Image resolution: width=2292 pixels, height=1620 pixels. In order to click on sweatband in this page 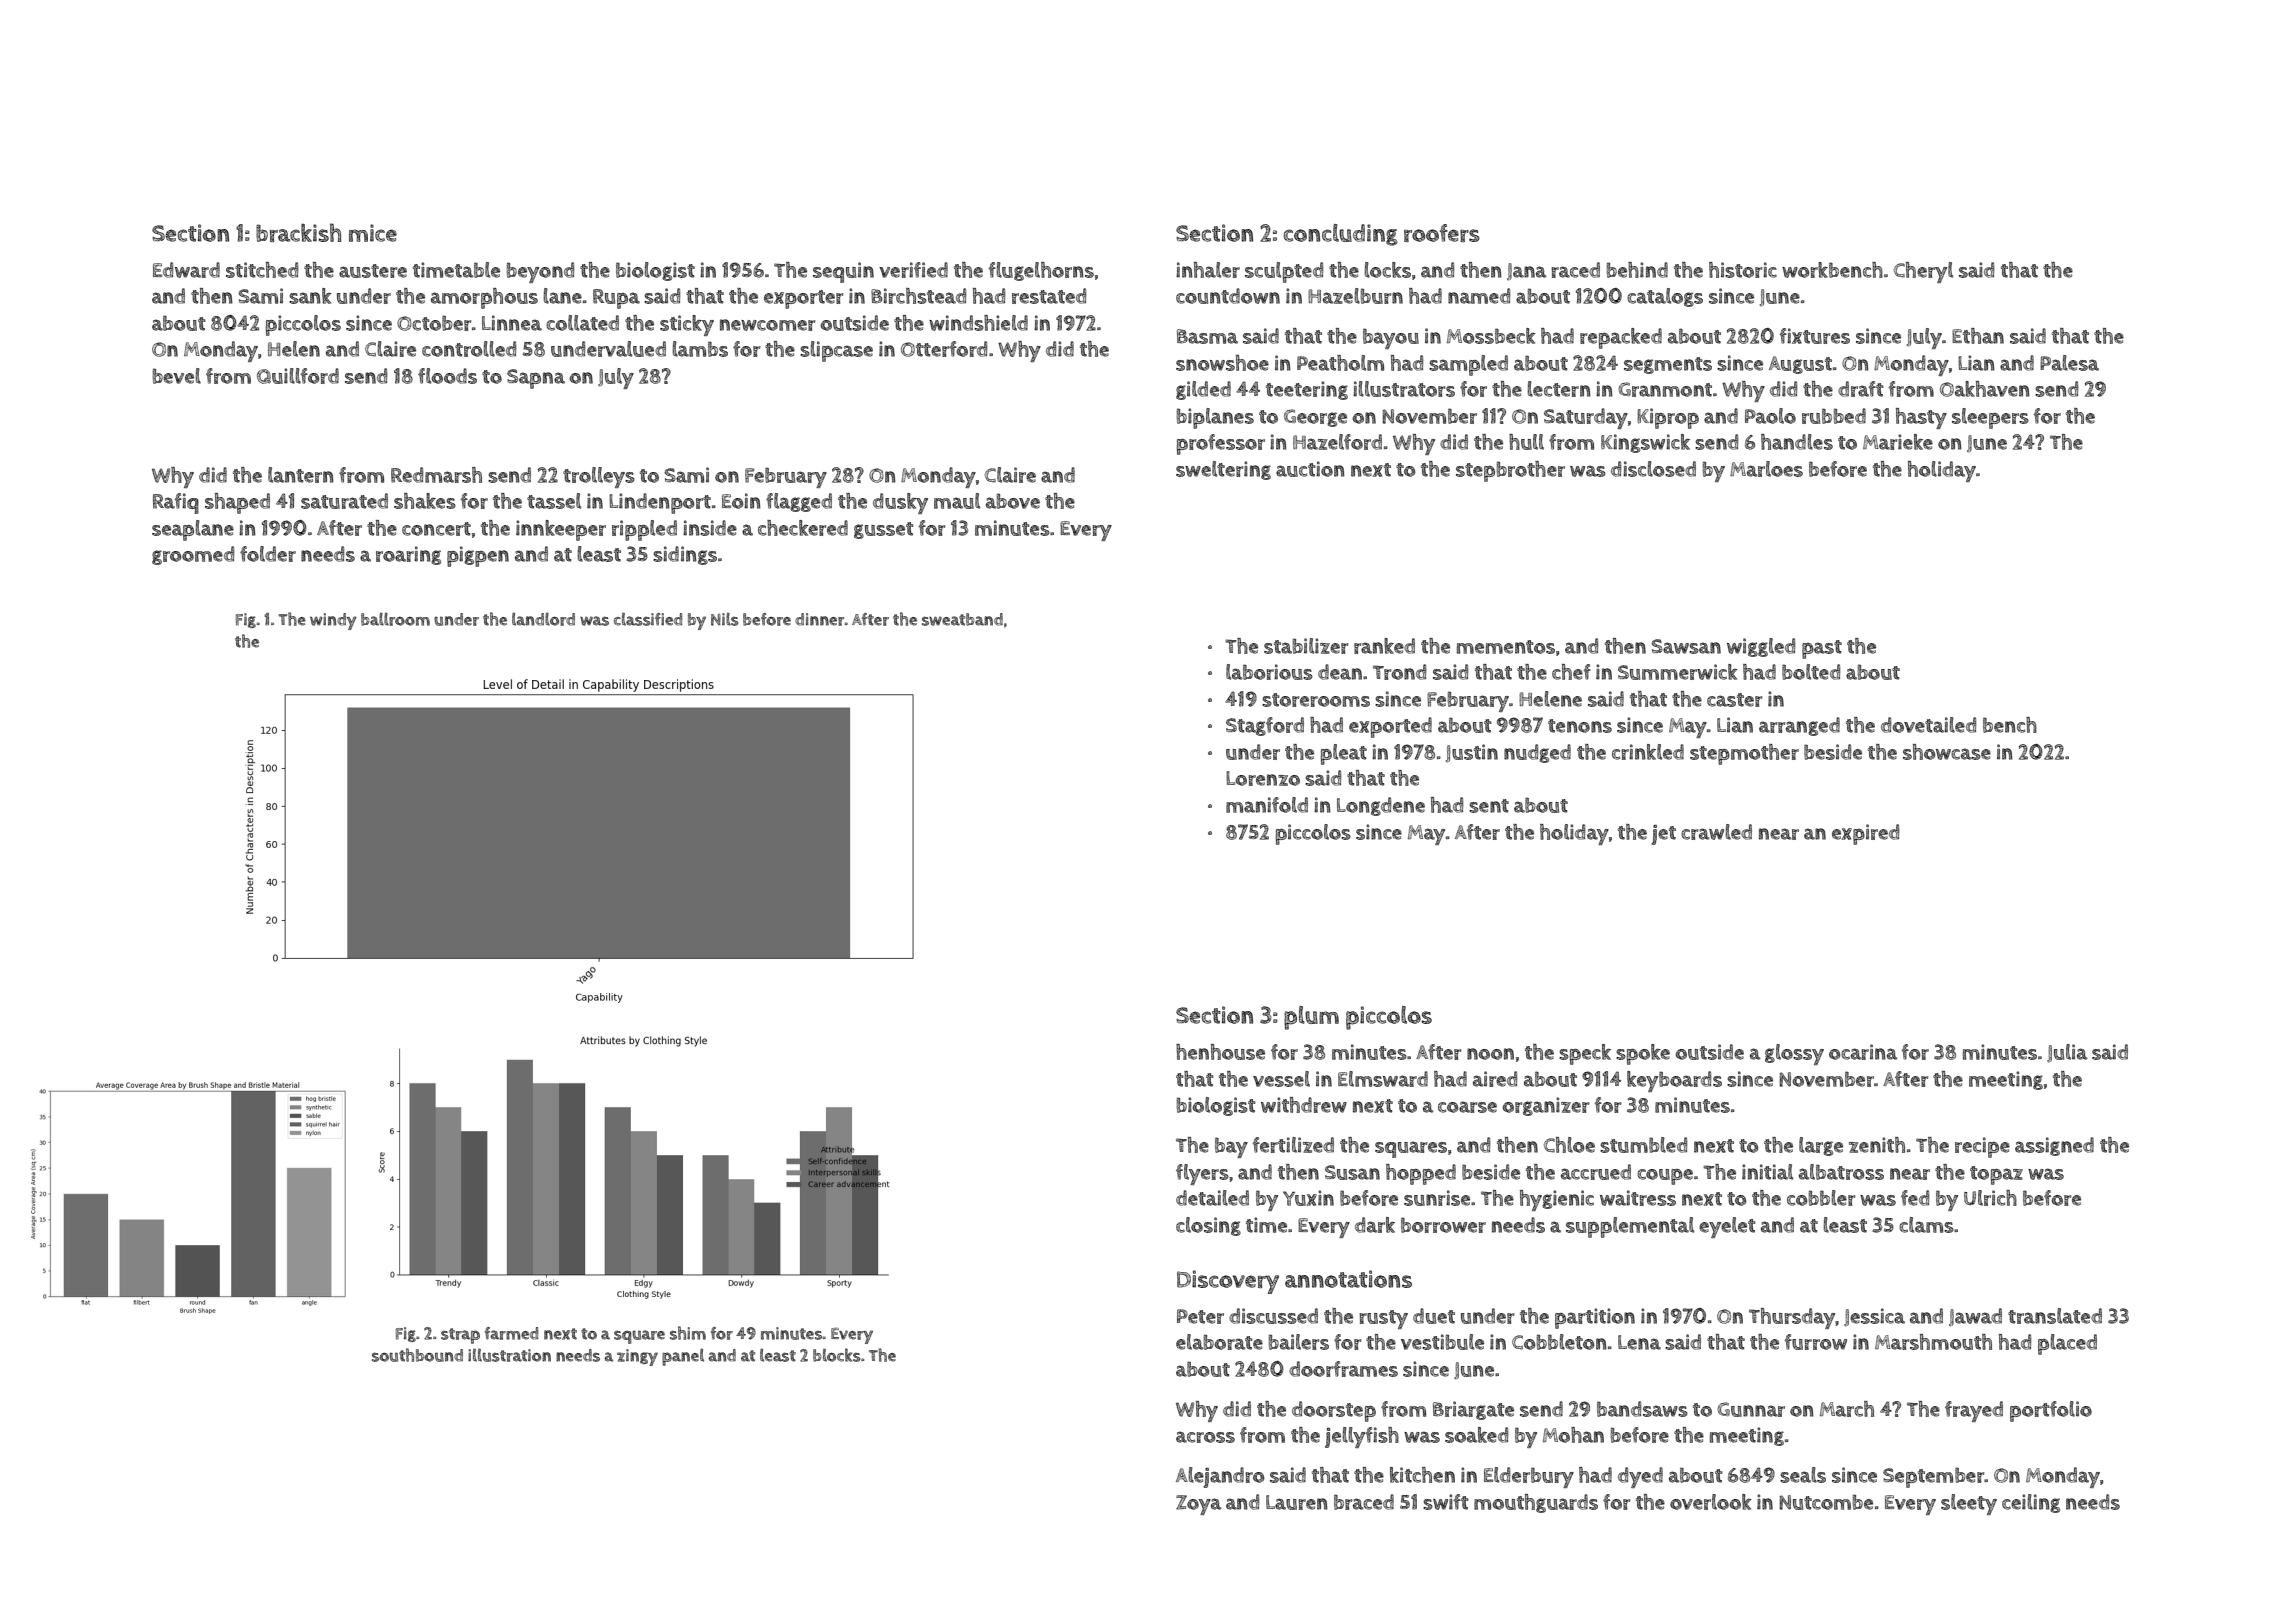, I will do `click(962, 619)`.
